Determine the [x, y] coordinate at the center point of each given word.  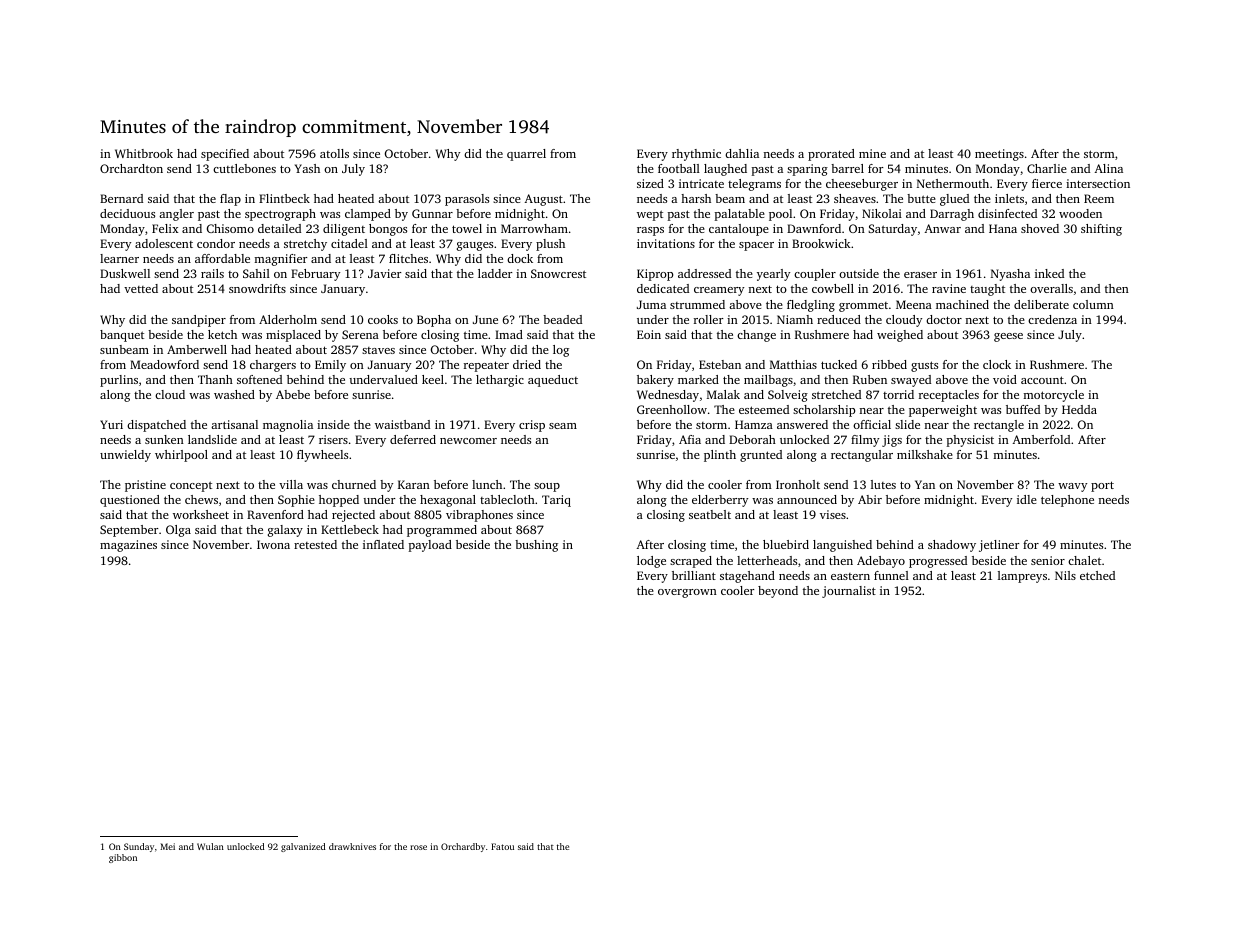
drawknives [352, 846]
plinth [720, 456]
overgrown [687, 593]
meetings [999, 155]
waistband [402, 424]
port [1102, 486]
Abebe [293, 394]
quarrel [526, 155]
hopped [339, 501]
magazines [128, 546]
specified [225, 155]
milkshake [925, 454]
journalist [849, 592]
